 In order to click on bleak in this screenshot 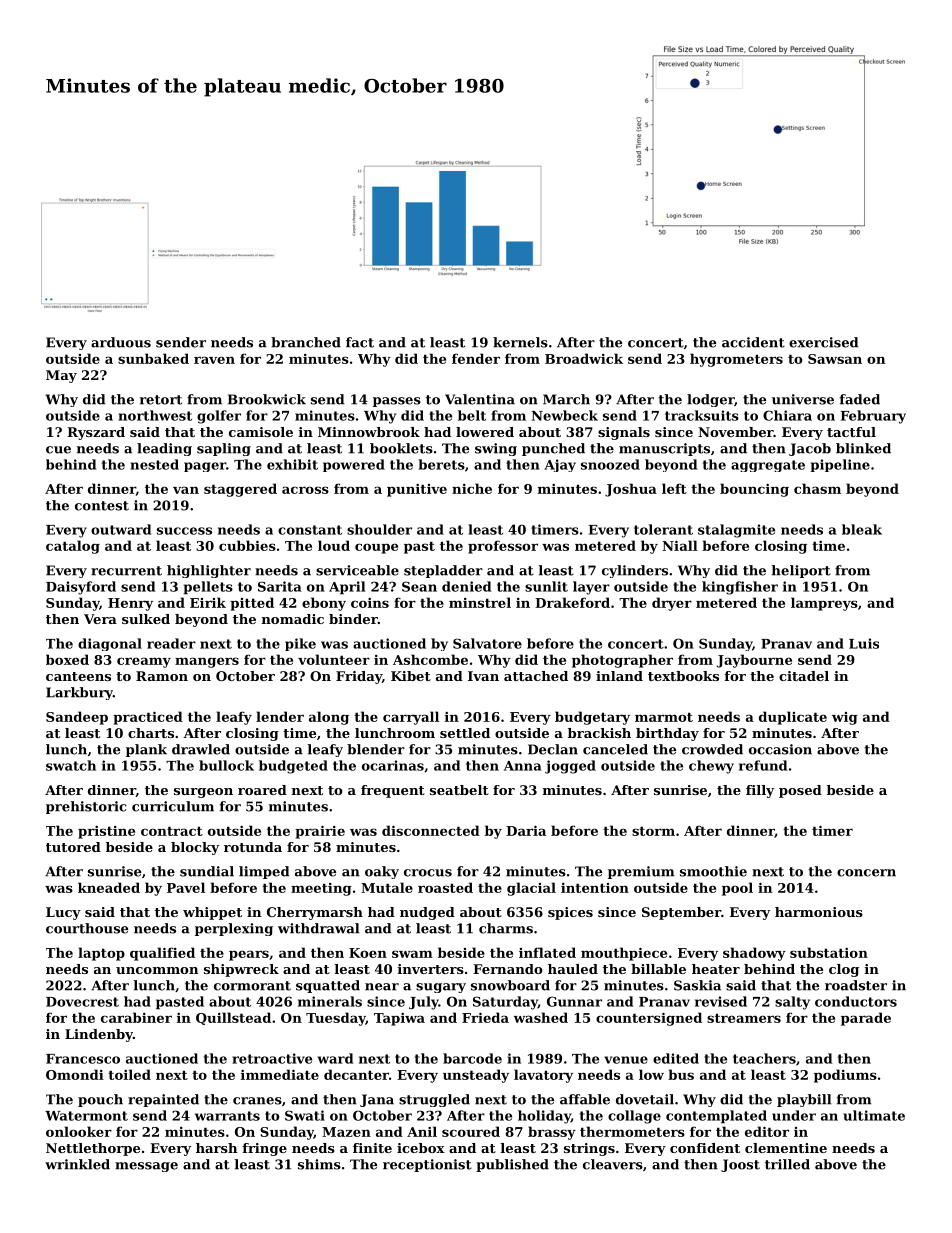, I will do `click(862, 529)`.
